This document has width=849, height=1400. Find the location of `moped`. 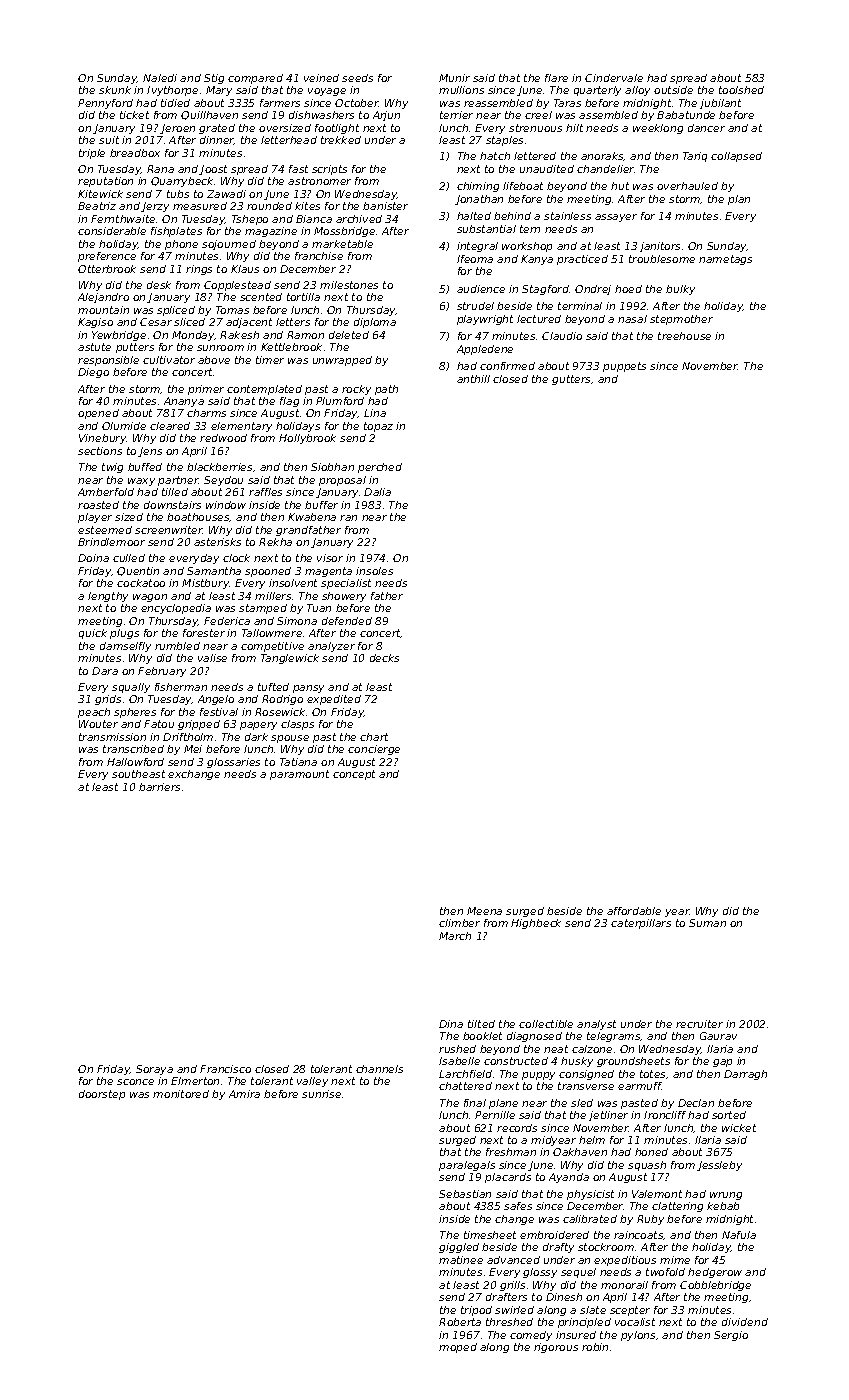

moped is located at coordinates (458, 1348).
